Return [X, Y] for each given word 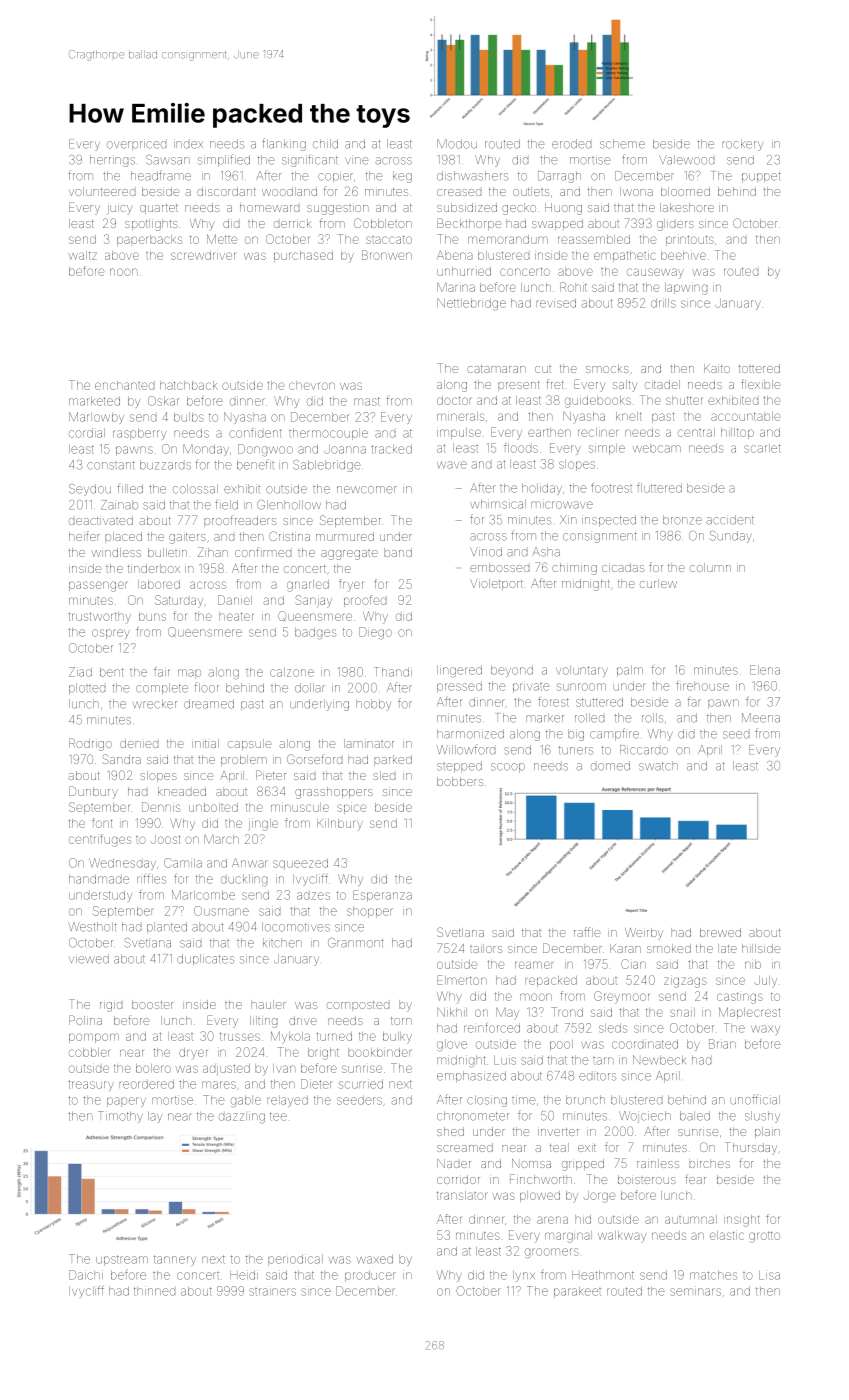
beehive [683, 255]
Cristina [289, 536]
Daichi [86, 1275]
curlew [658, 583]
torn [401, 1021]
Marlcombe [203, 895]
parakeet [577, 1292]
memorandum [508, 239]
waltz [83, 255]
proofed [365, 601]
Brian [722, 1044]
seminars [695, 1291]
